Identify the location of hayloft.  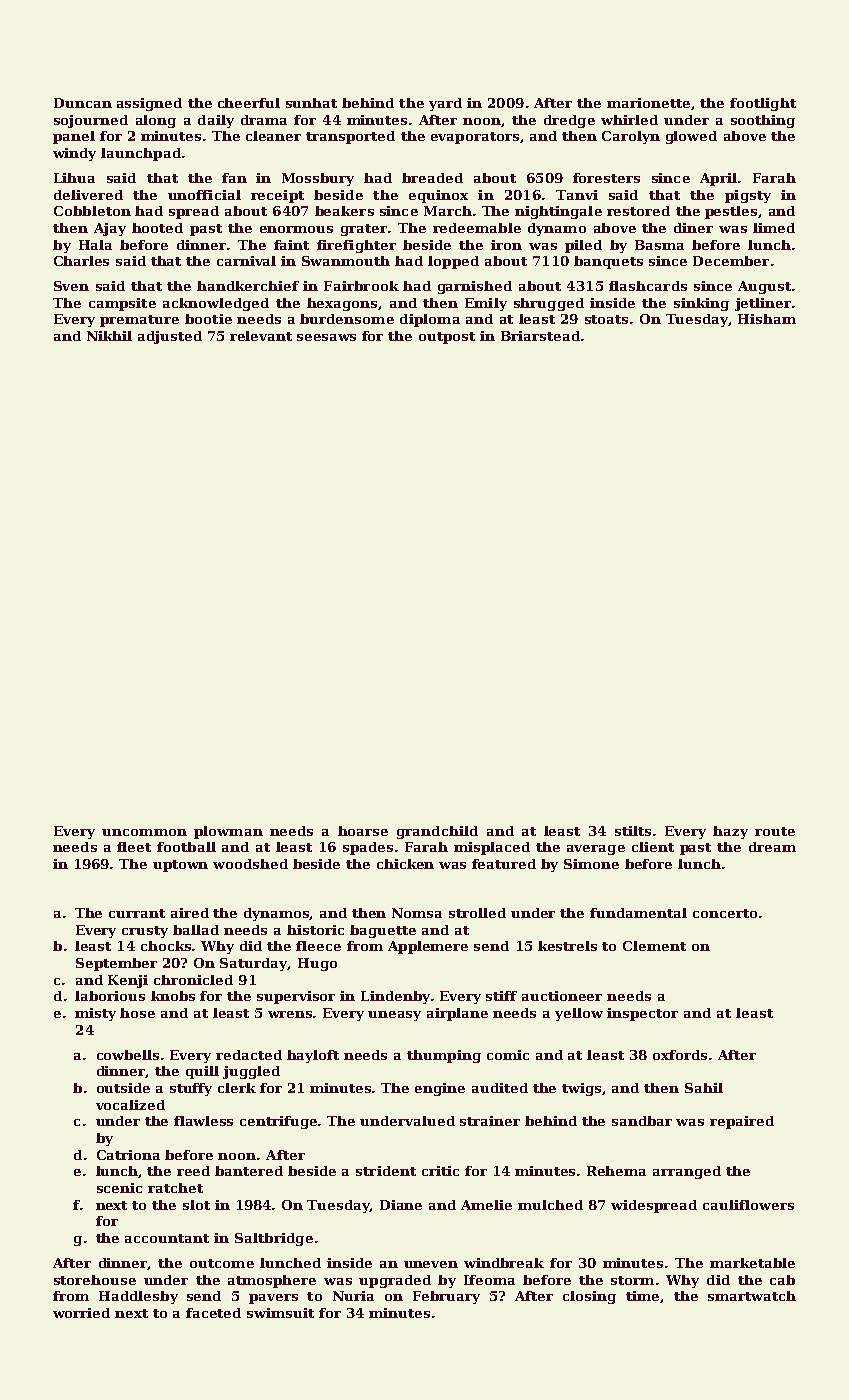
(313, 1056).
